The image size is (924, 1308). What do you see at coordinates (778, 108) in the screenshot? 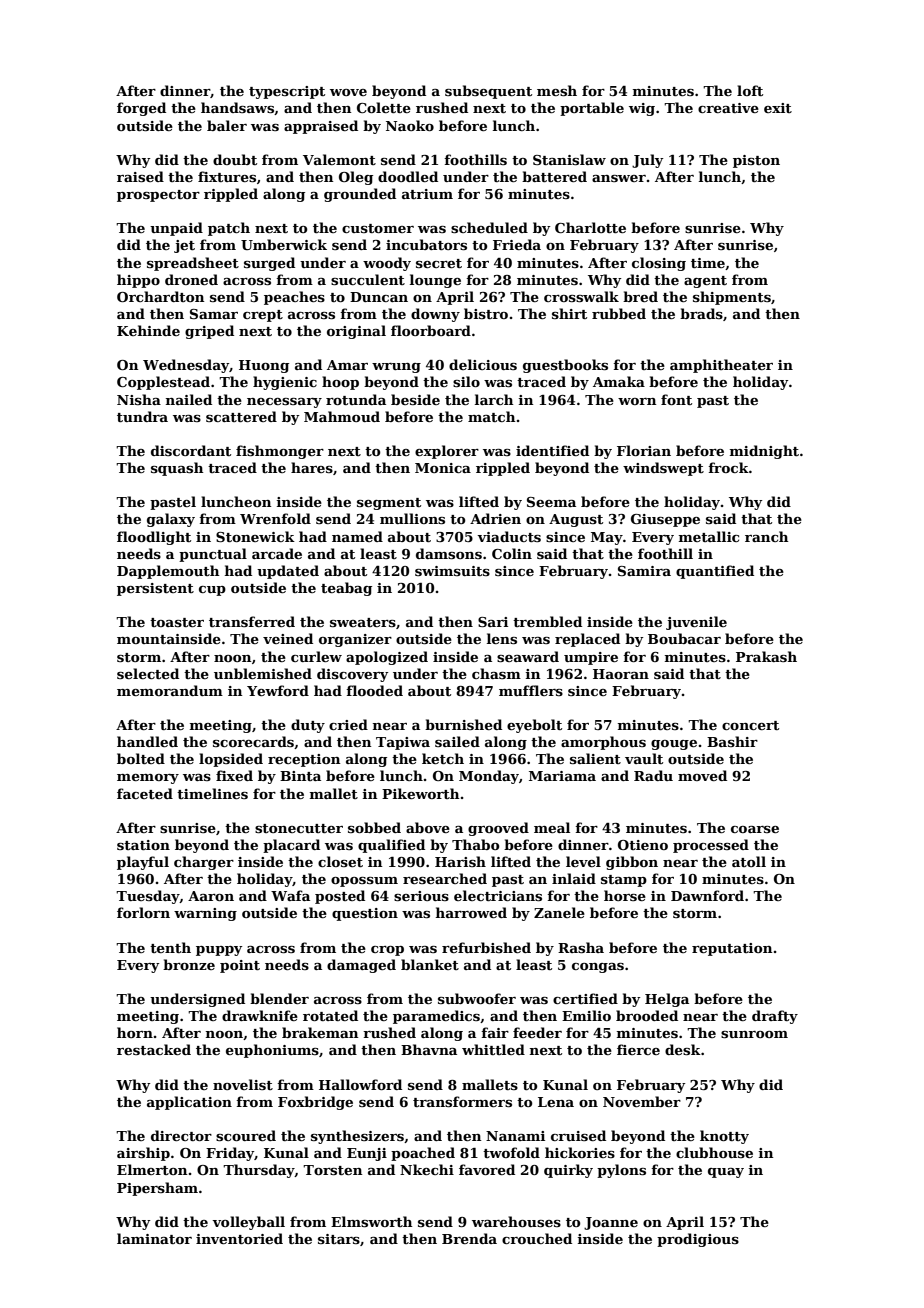
I see `exit` at bounding box center [778, 108].
